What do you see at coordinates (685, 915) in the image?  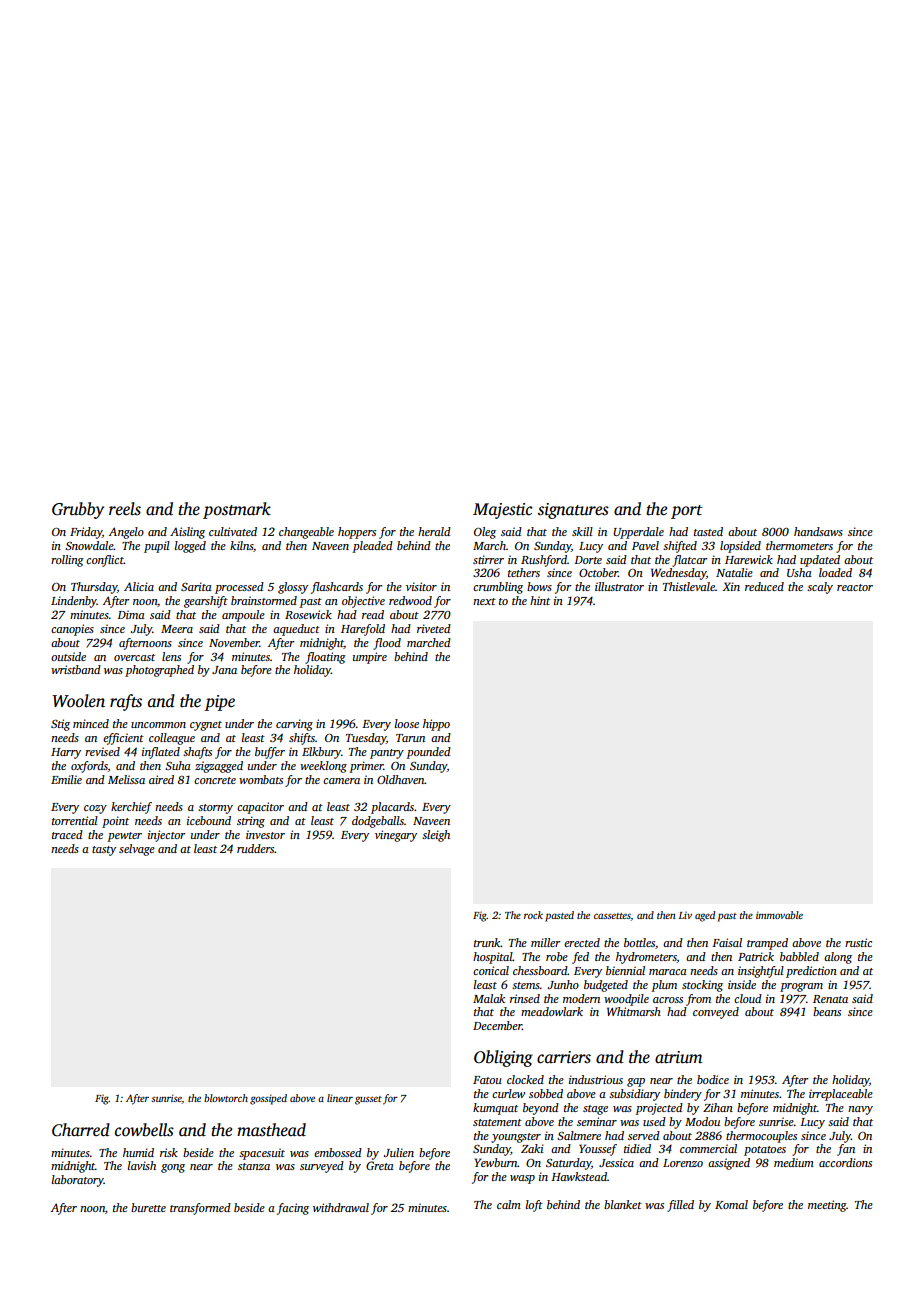 I see `Liv` at bounding box center [685, 915].
